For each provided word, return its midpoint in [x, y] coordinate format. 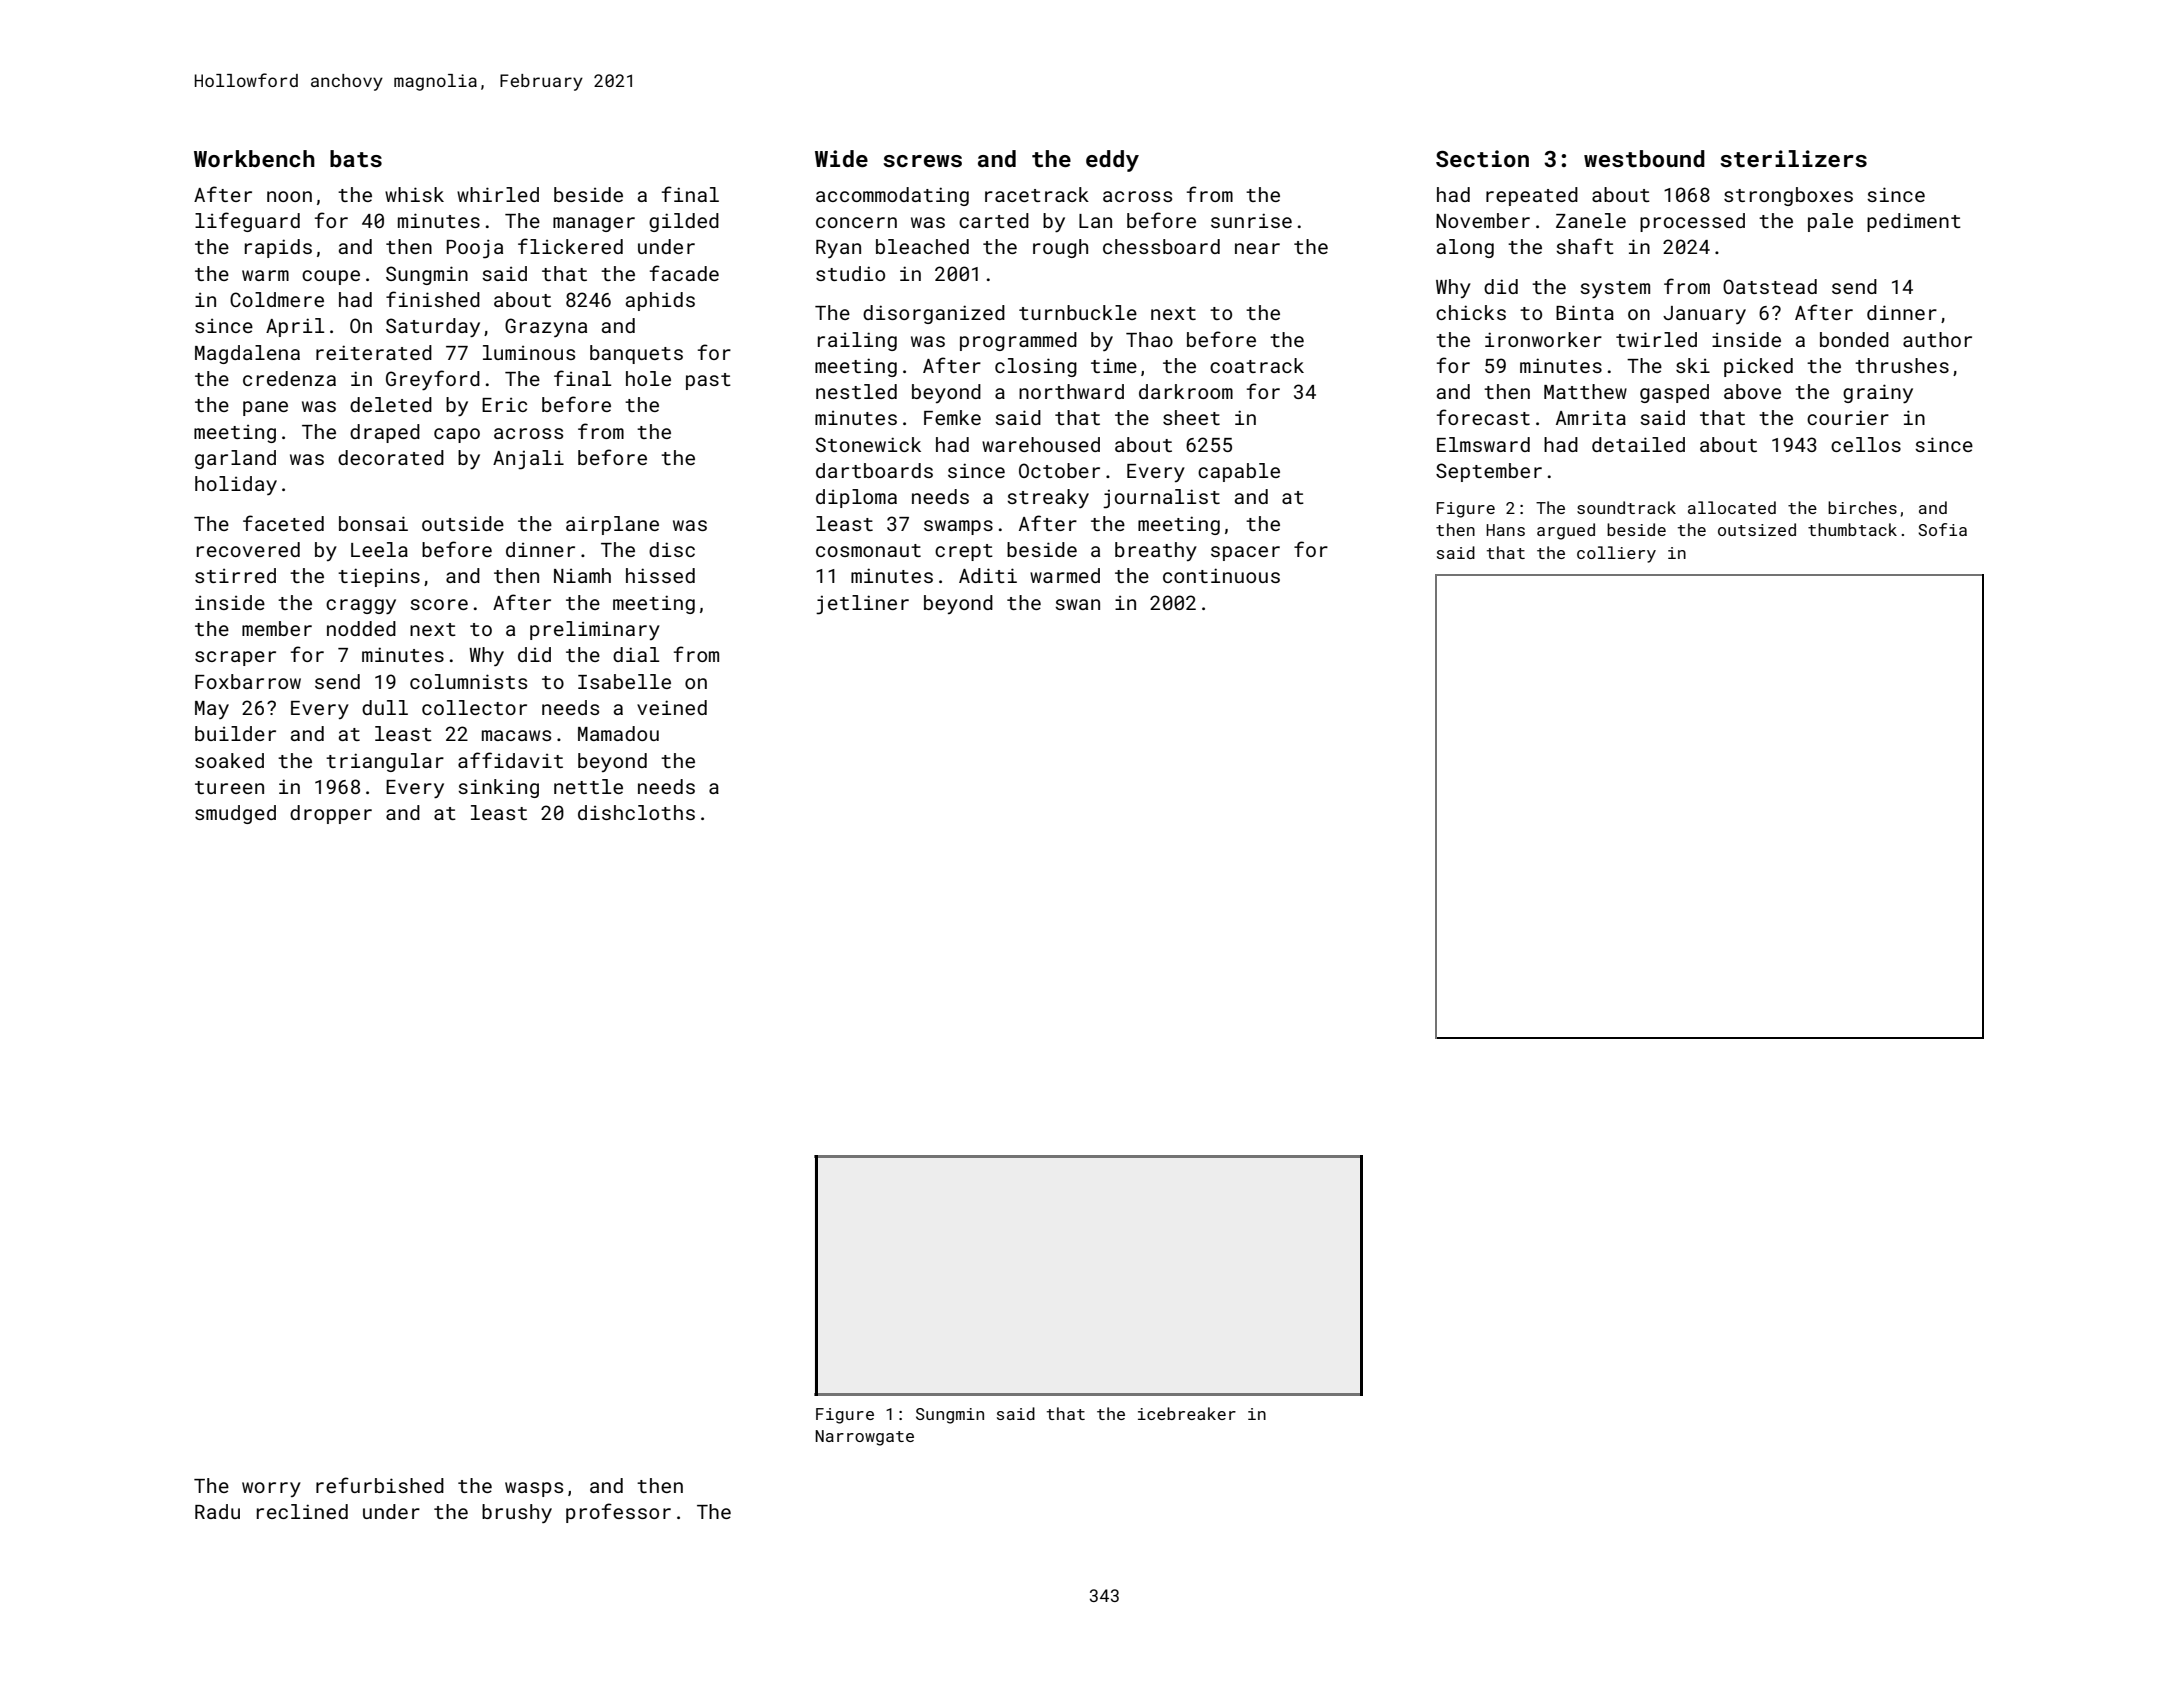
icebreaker [1187, 1413]
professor [618, 1513]
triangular [385, 762]
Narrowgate [864, 1438]
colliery [1616, 554]
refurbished [380, 1485]
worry [271, 1489]
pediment [1914, 222]
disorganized [934, 314]
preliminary [595, 630]
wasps [534, 1489]
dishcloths [636, 812]
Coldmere [277, 299]
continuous [1221, 575]
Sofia [1942, 529]
